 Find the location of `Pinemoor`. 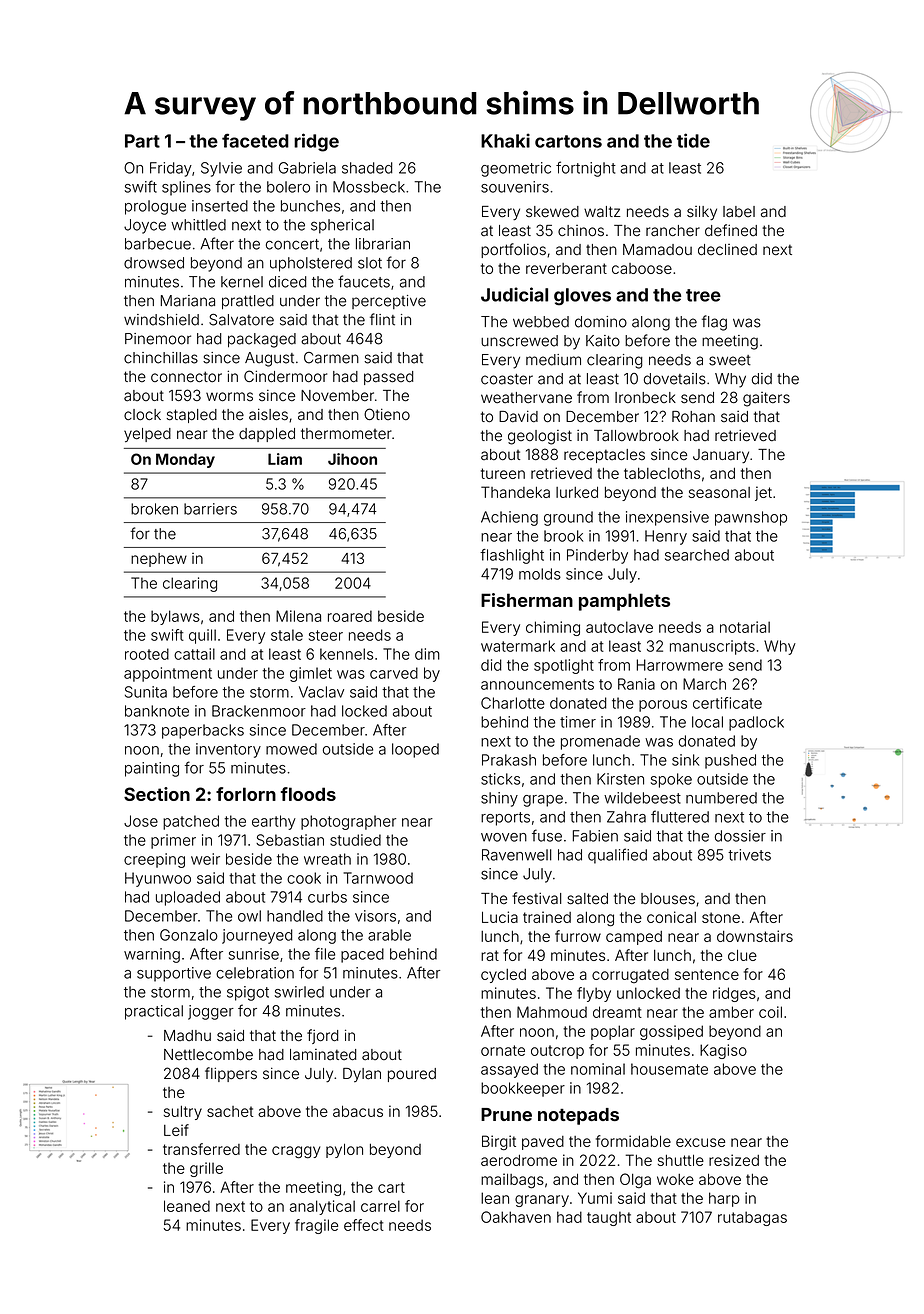

Pinemoor is located at coordinates (158, 339).
